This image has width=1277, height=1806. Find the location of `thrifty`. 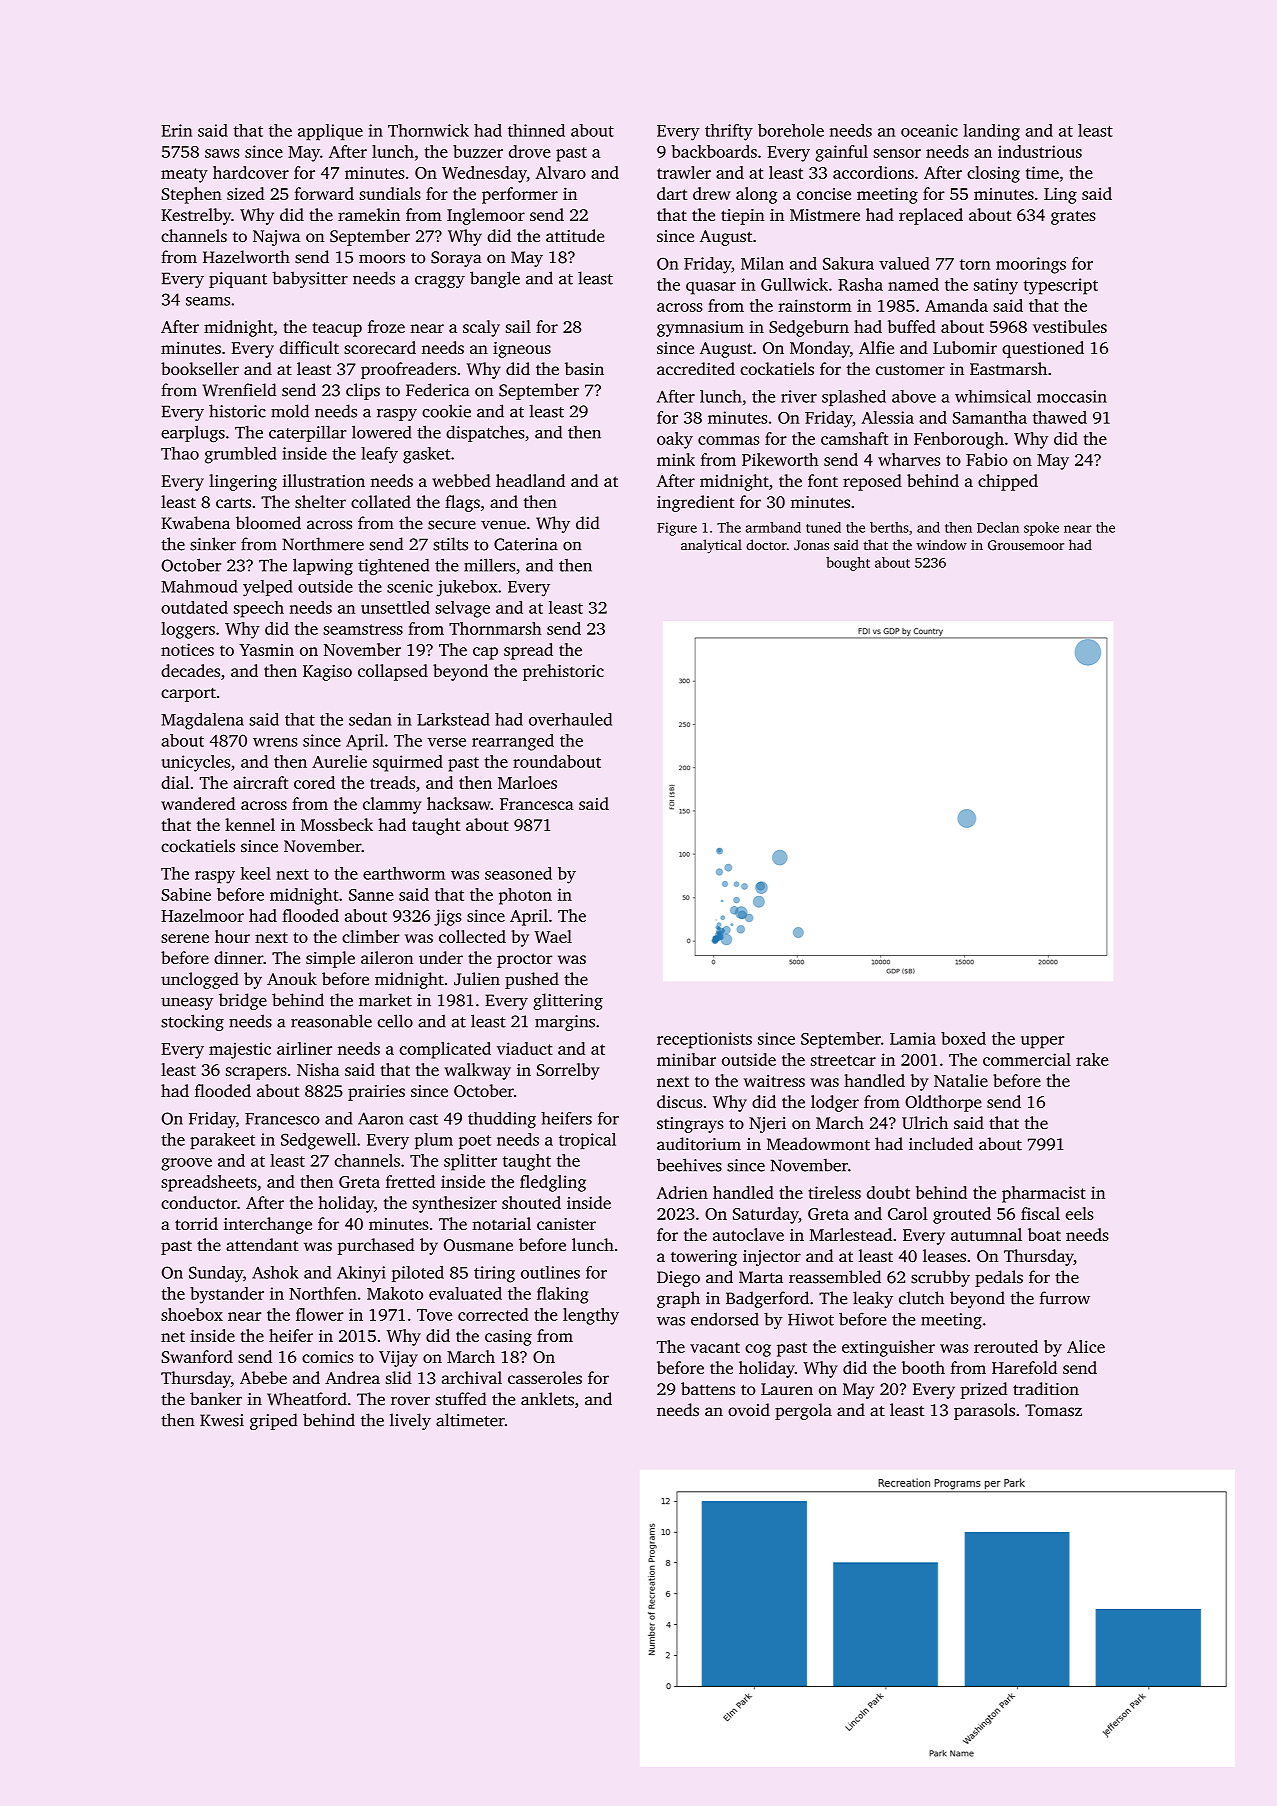

thrifty is located at coordinates (729, 132).
